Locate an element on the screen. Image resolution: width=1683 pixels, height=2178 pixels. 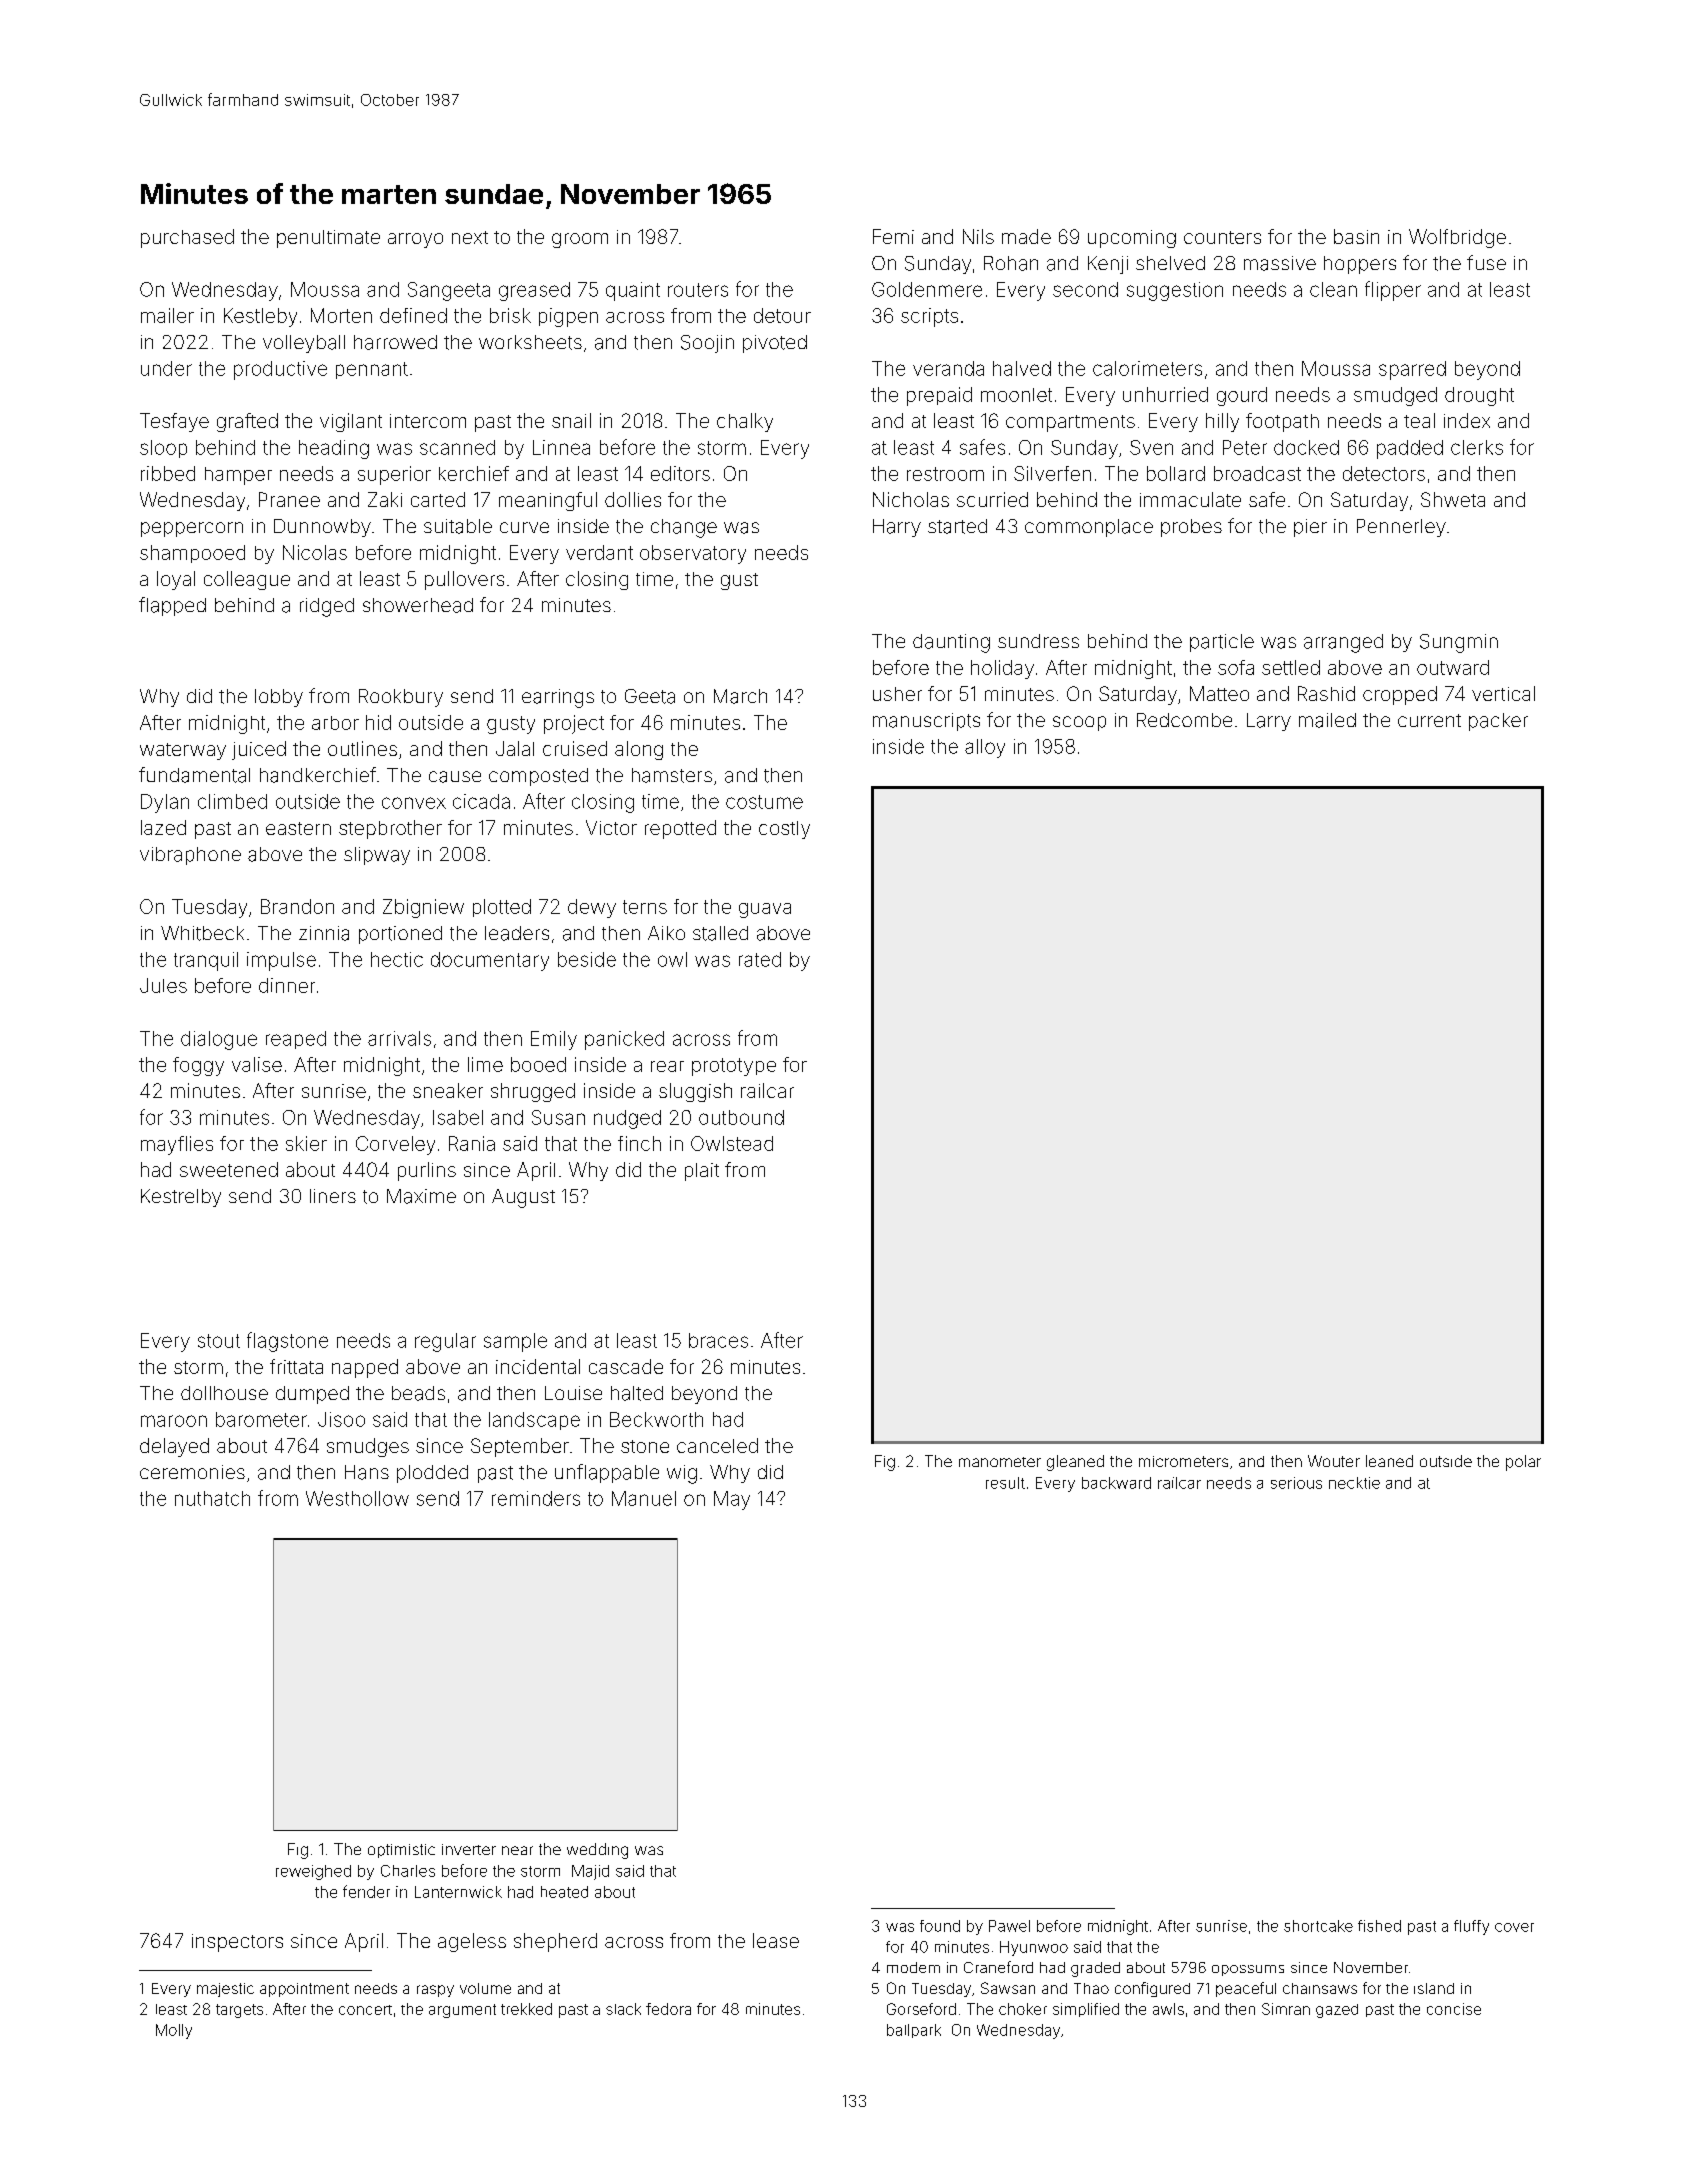
hamsters is located at coordinates (672, 775).
